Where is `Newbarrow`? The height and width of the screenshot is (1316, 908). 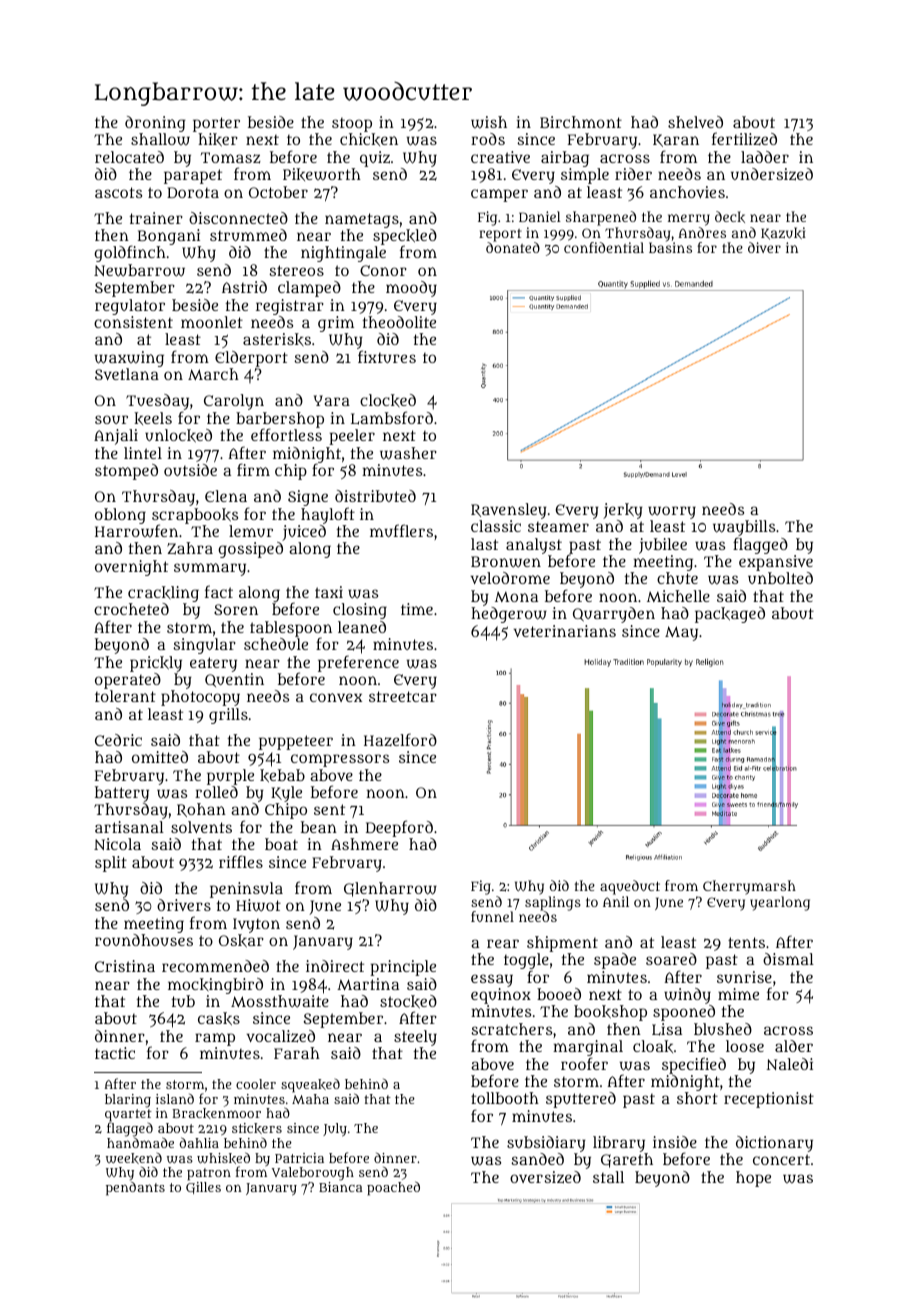 Newbarrow is located at coordinates (139, 270).
